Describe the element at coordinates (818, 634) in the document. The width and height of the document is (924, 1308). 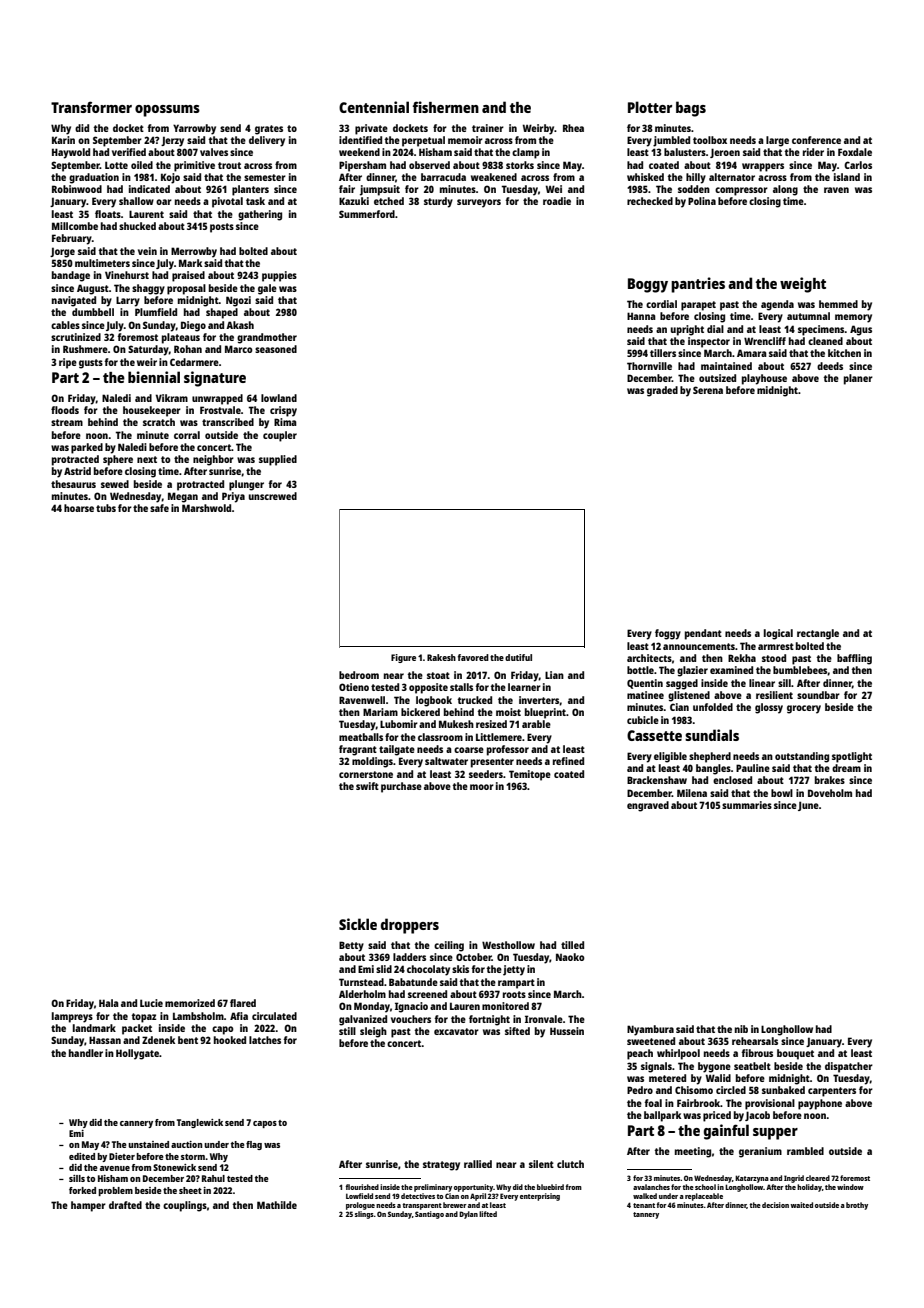
I see `rectangle` at that location.
